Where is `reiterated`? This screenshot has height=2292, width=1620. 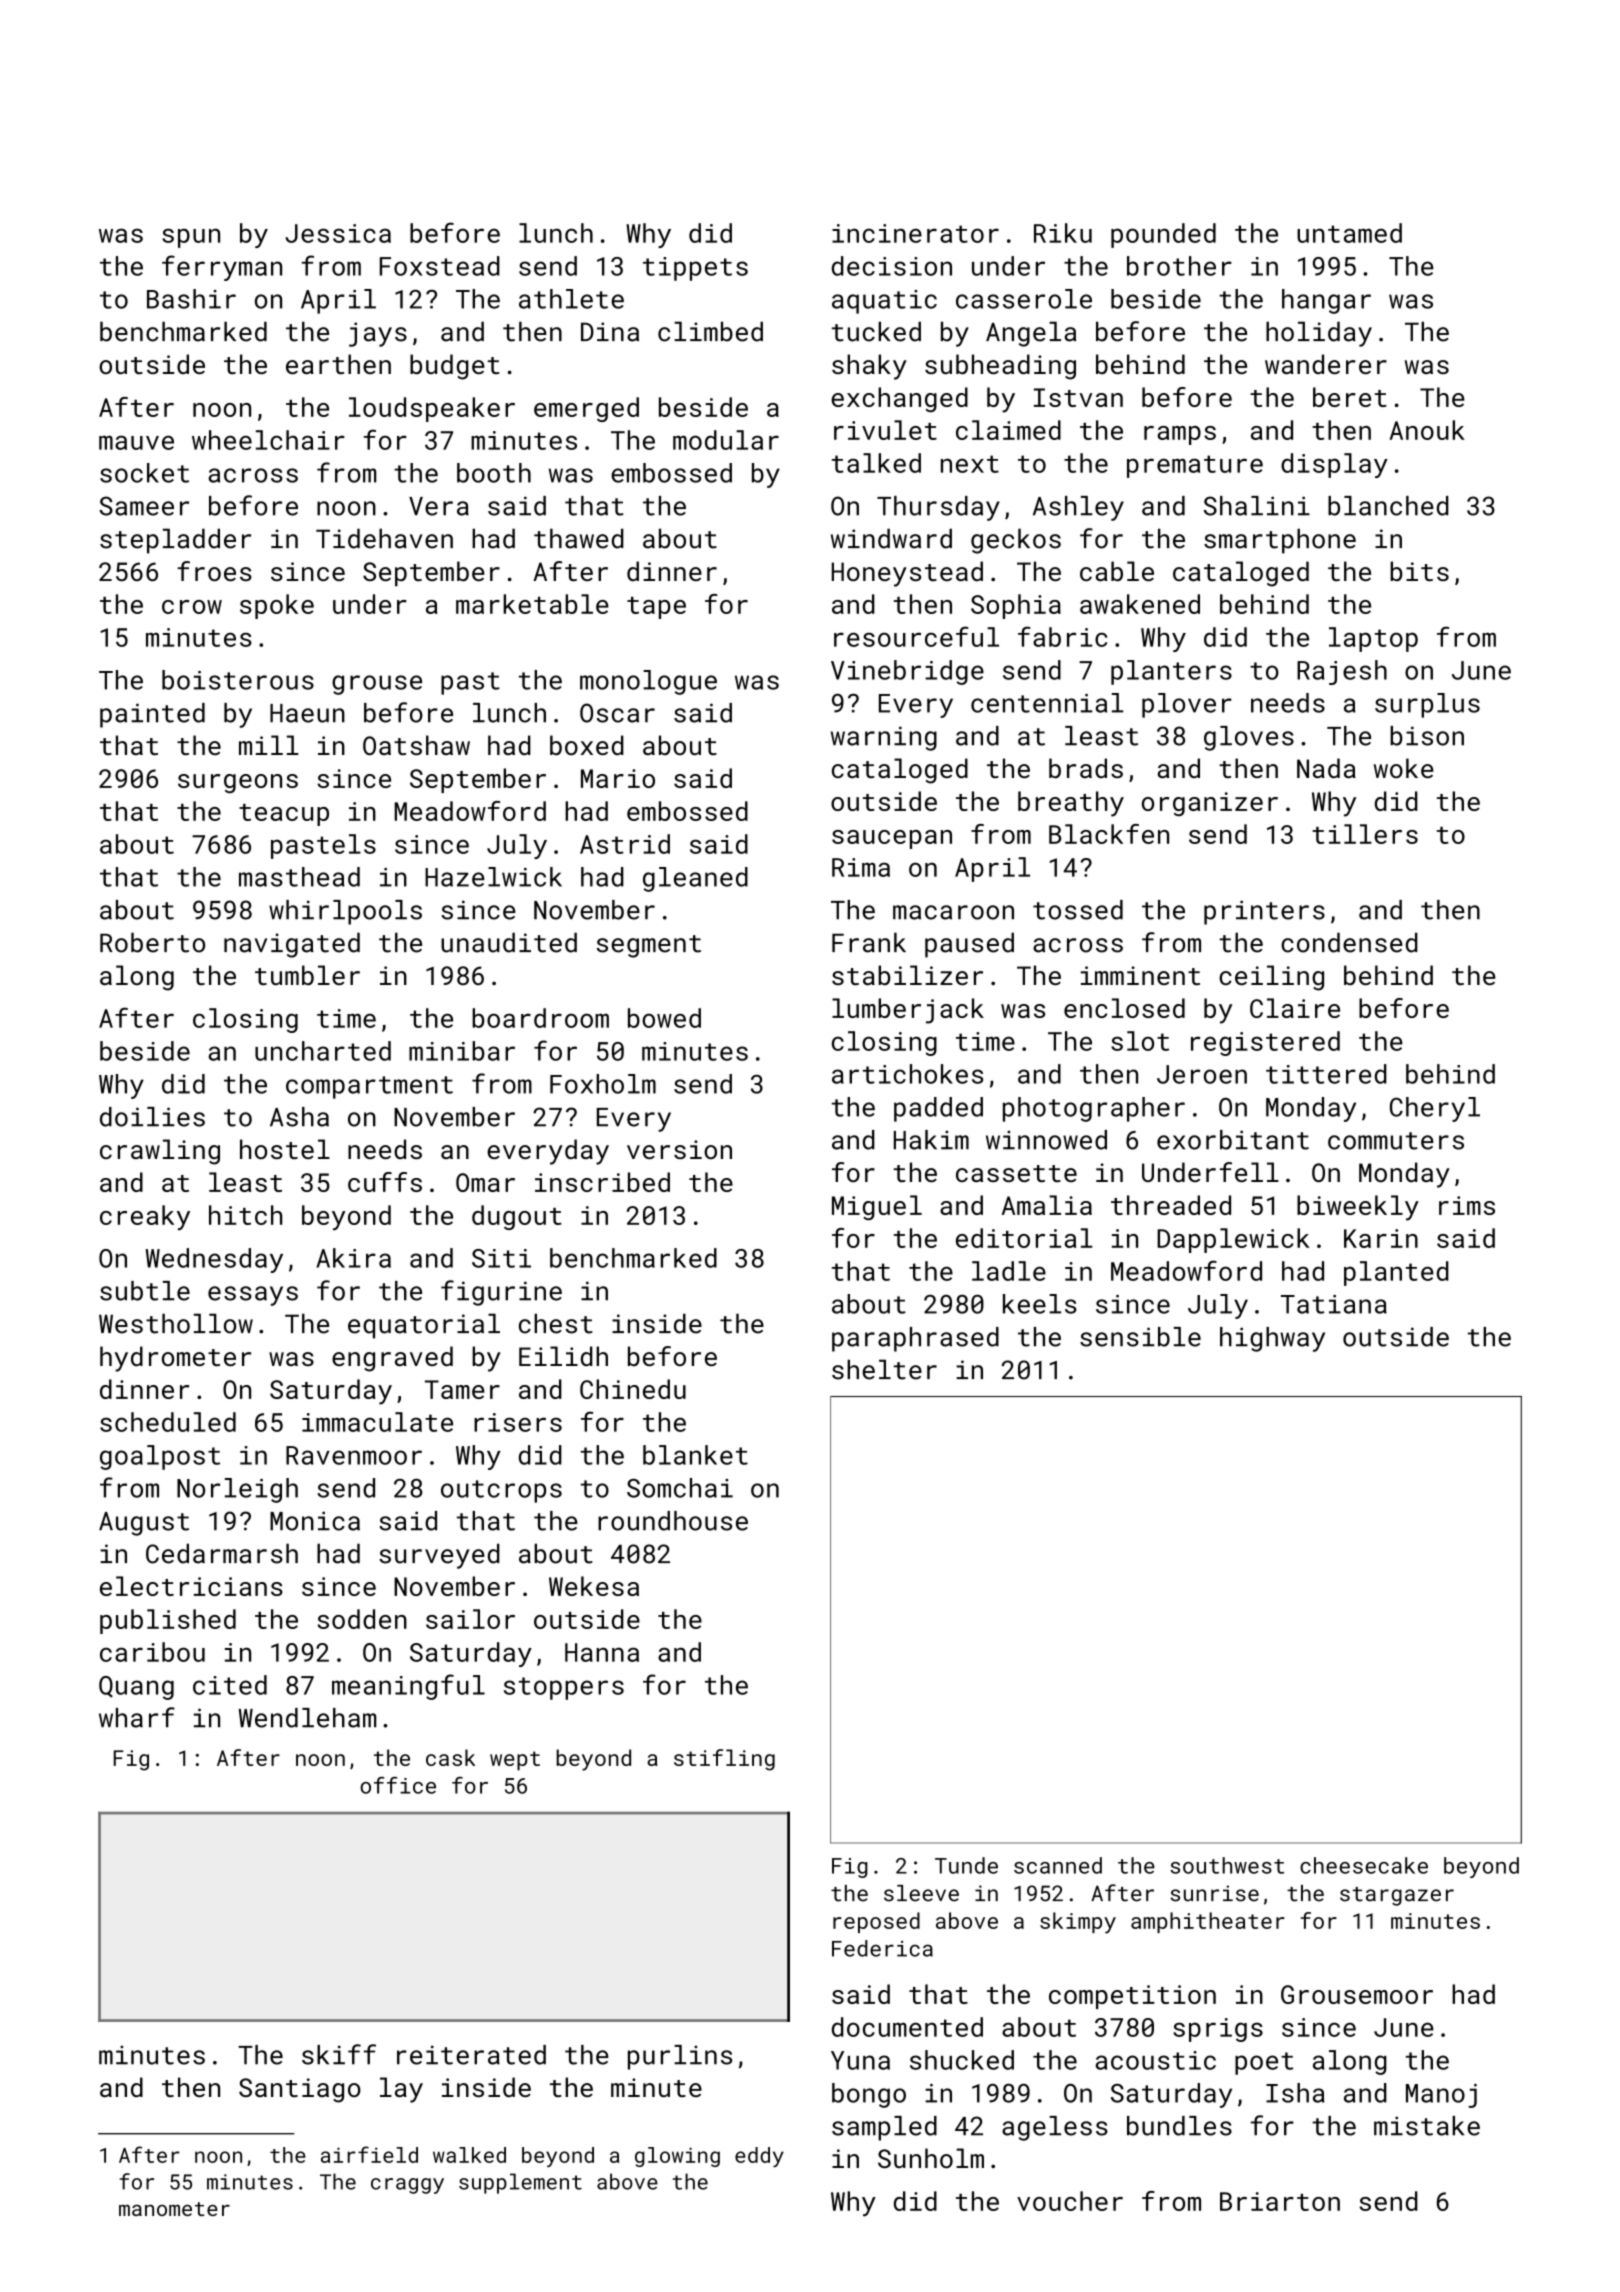 reiterated is located at coordinates (471, 2055).
